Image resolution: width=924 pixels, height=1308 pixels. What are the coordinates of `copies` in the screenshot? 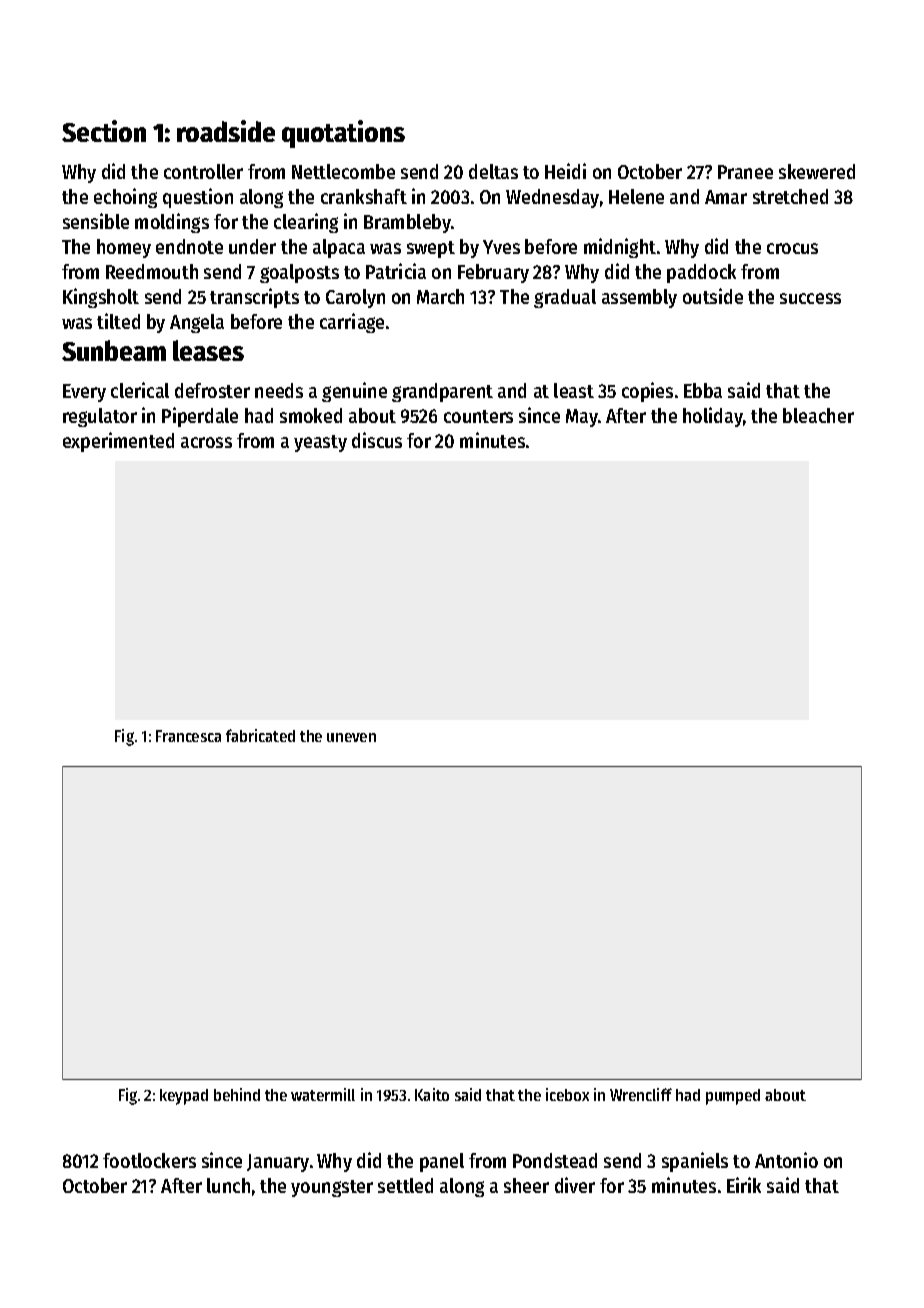 It's located at (647, 392).
